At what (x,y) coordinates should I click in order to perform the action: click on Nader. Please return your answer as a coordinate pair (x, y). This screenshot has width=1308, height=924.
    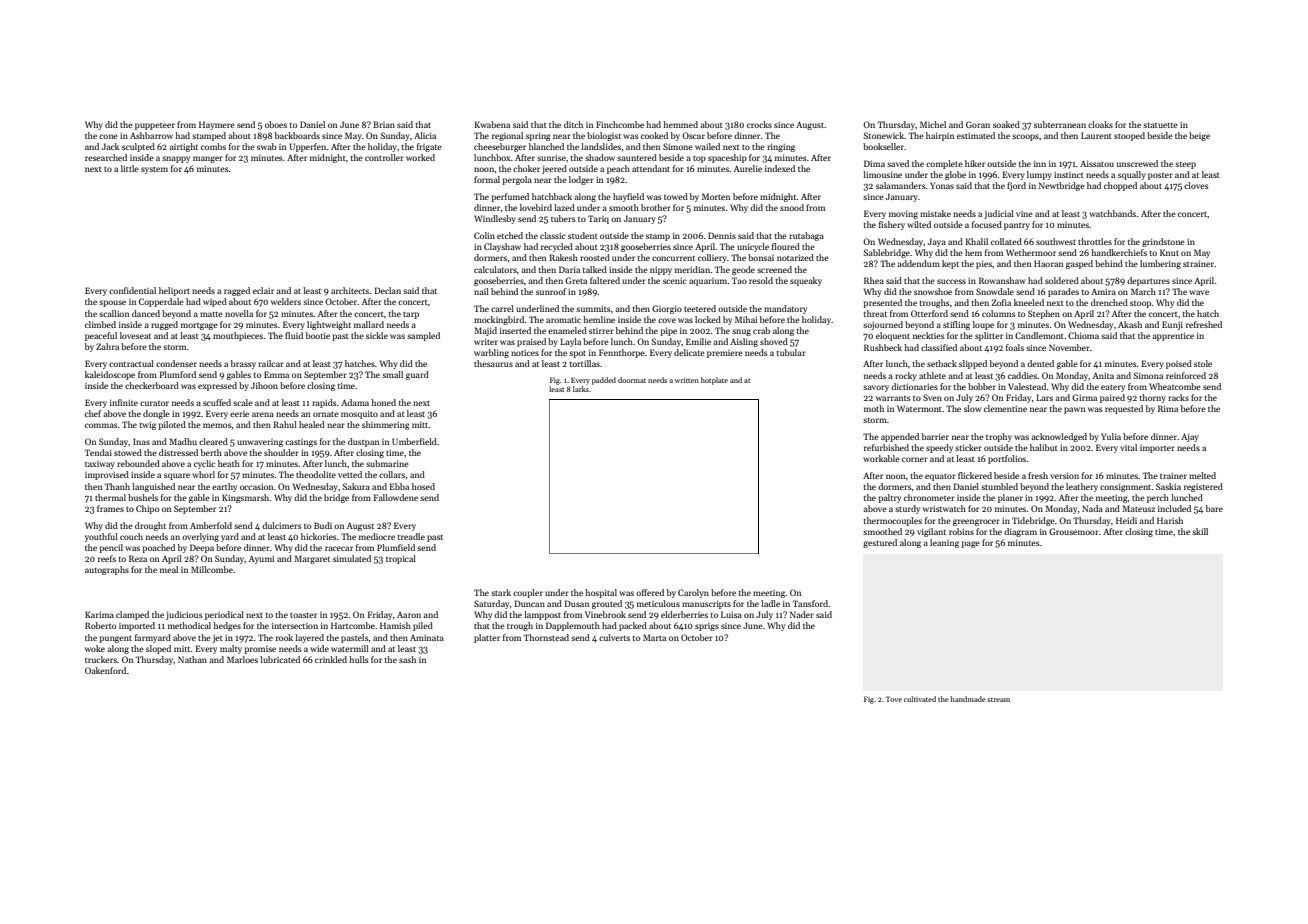
    Looking at the image, I should click on (802, 614).
